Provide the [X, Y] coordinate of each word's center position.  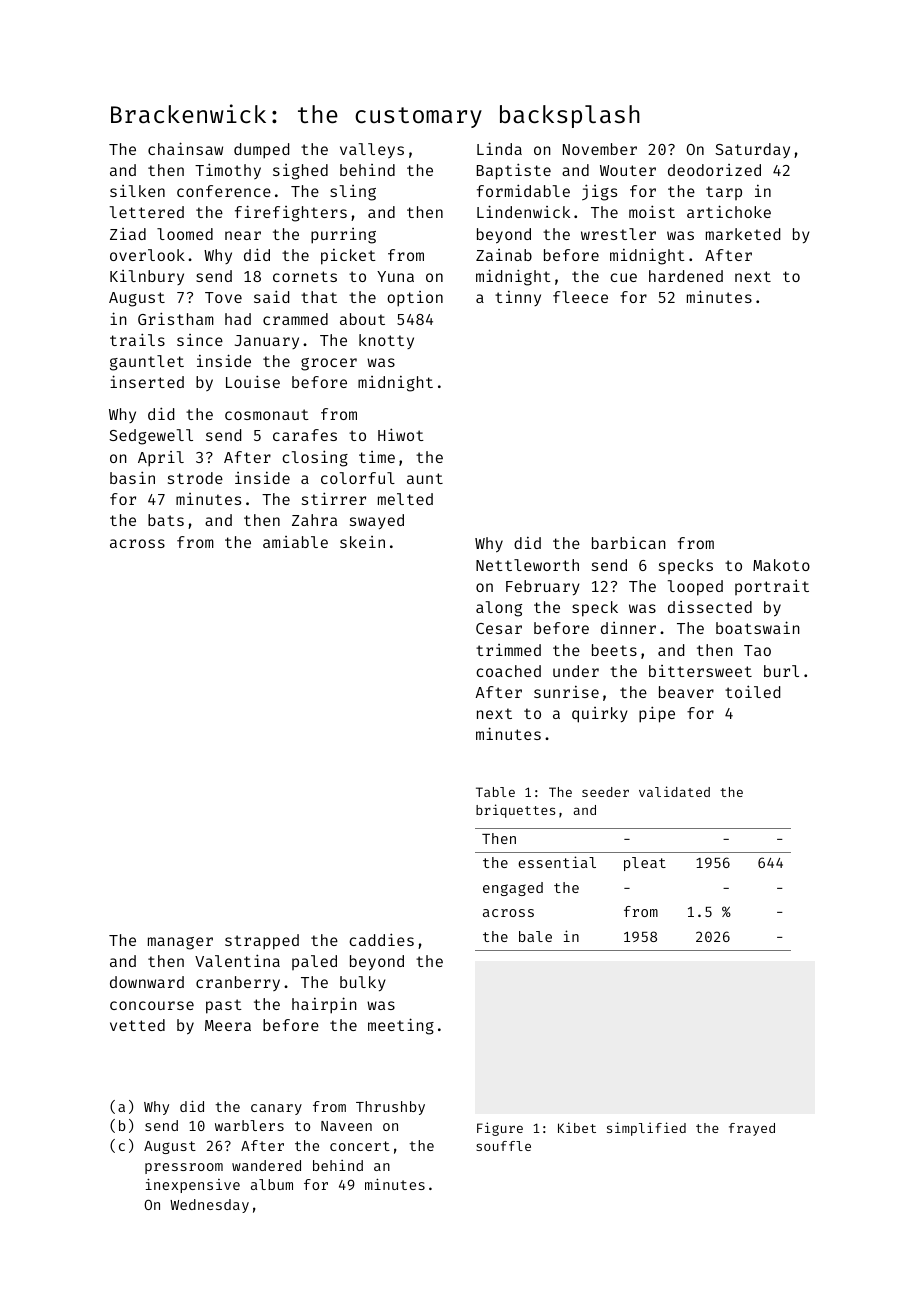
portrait [772, 587]
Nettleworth [527, 565]
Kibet [577, 1127]
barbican [629, 542]
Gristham [176, 318]
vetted [137, 1025]
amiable [295, 542]
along [499, 609]
